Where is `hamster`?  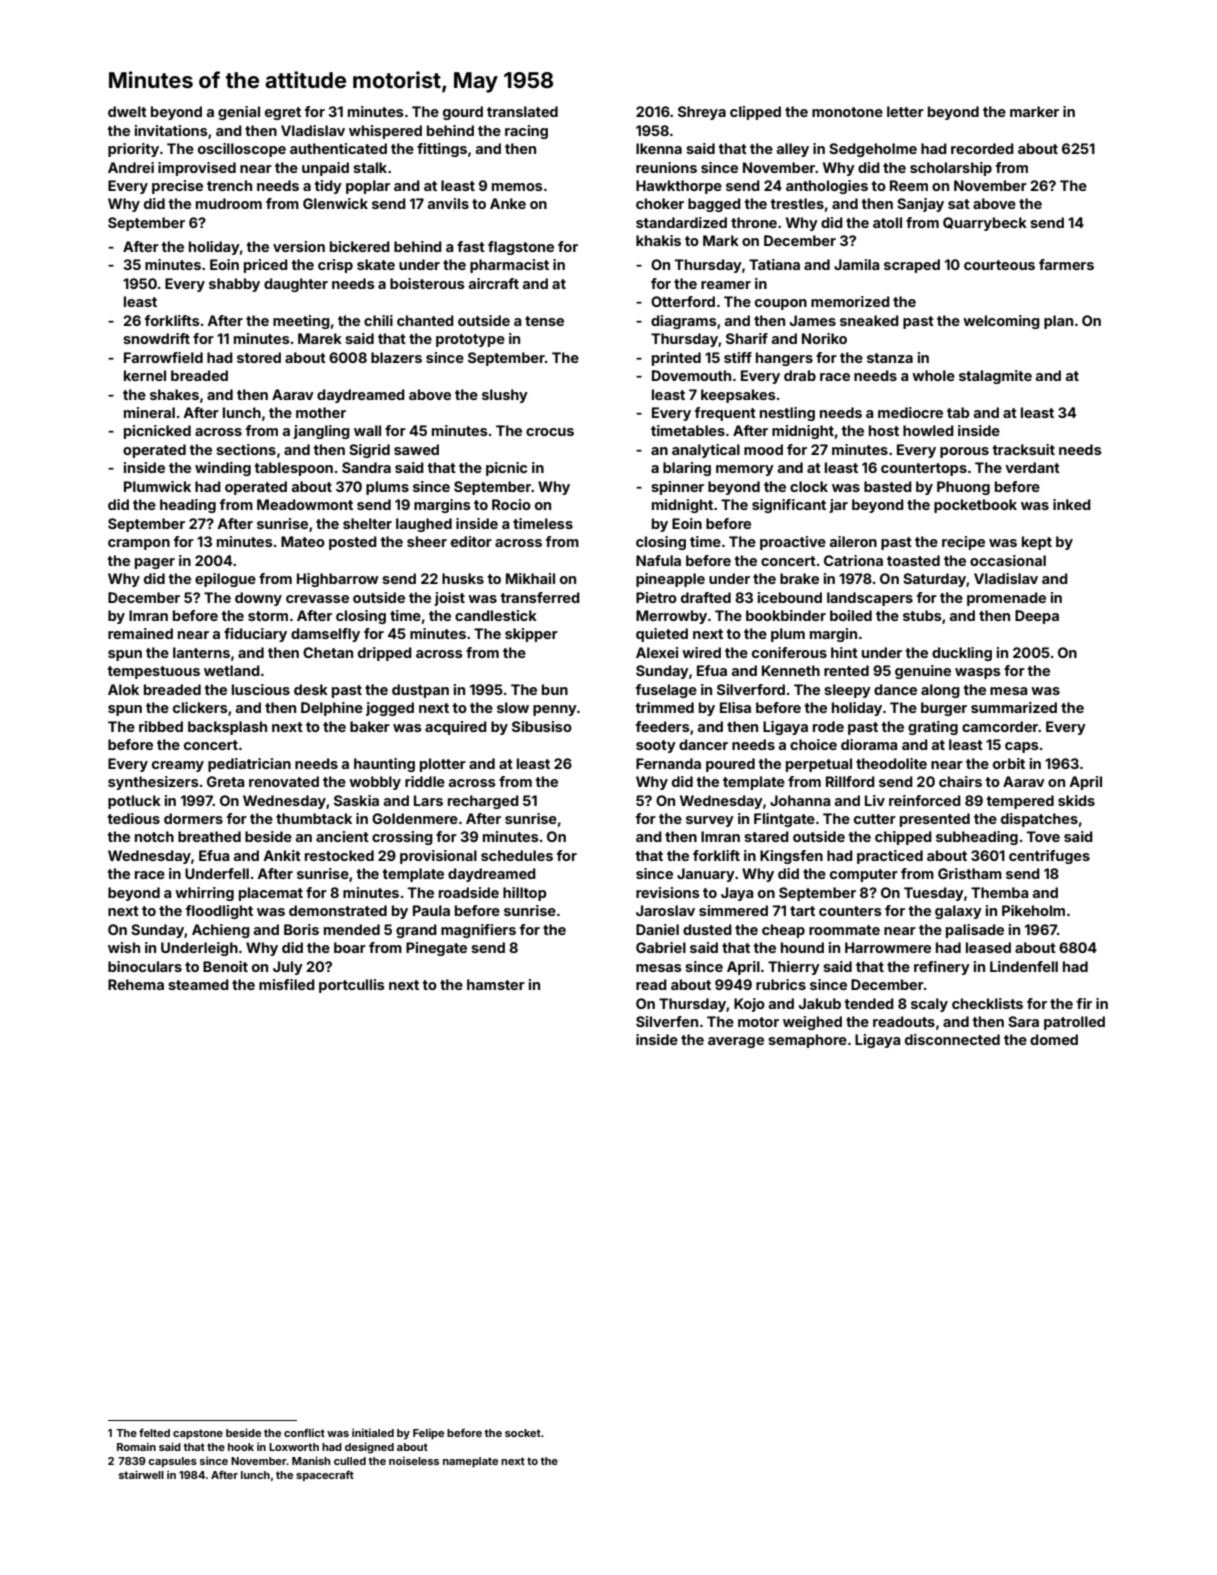 hamster is located at coordinates (496, 984).
